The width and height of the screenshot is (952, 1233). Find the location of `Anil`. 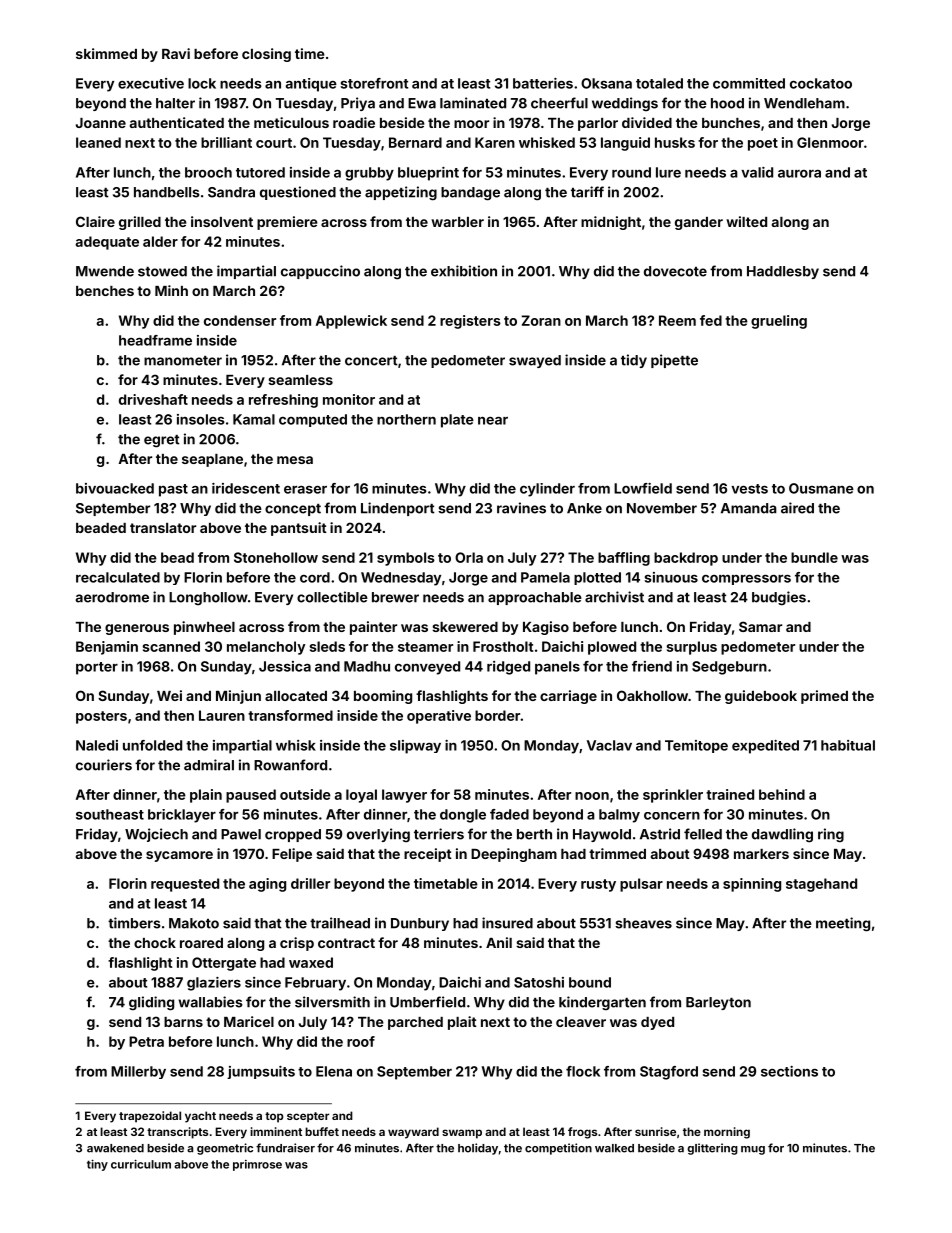

Anil is located at coordinates (499, 942).
